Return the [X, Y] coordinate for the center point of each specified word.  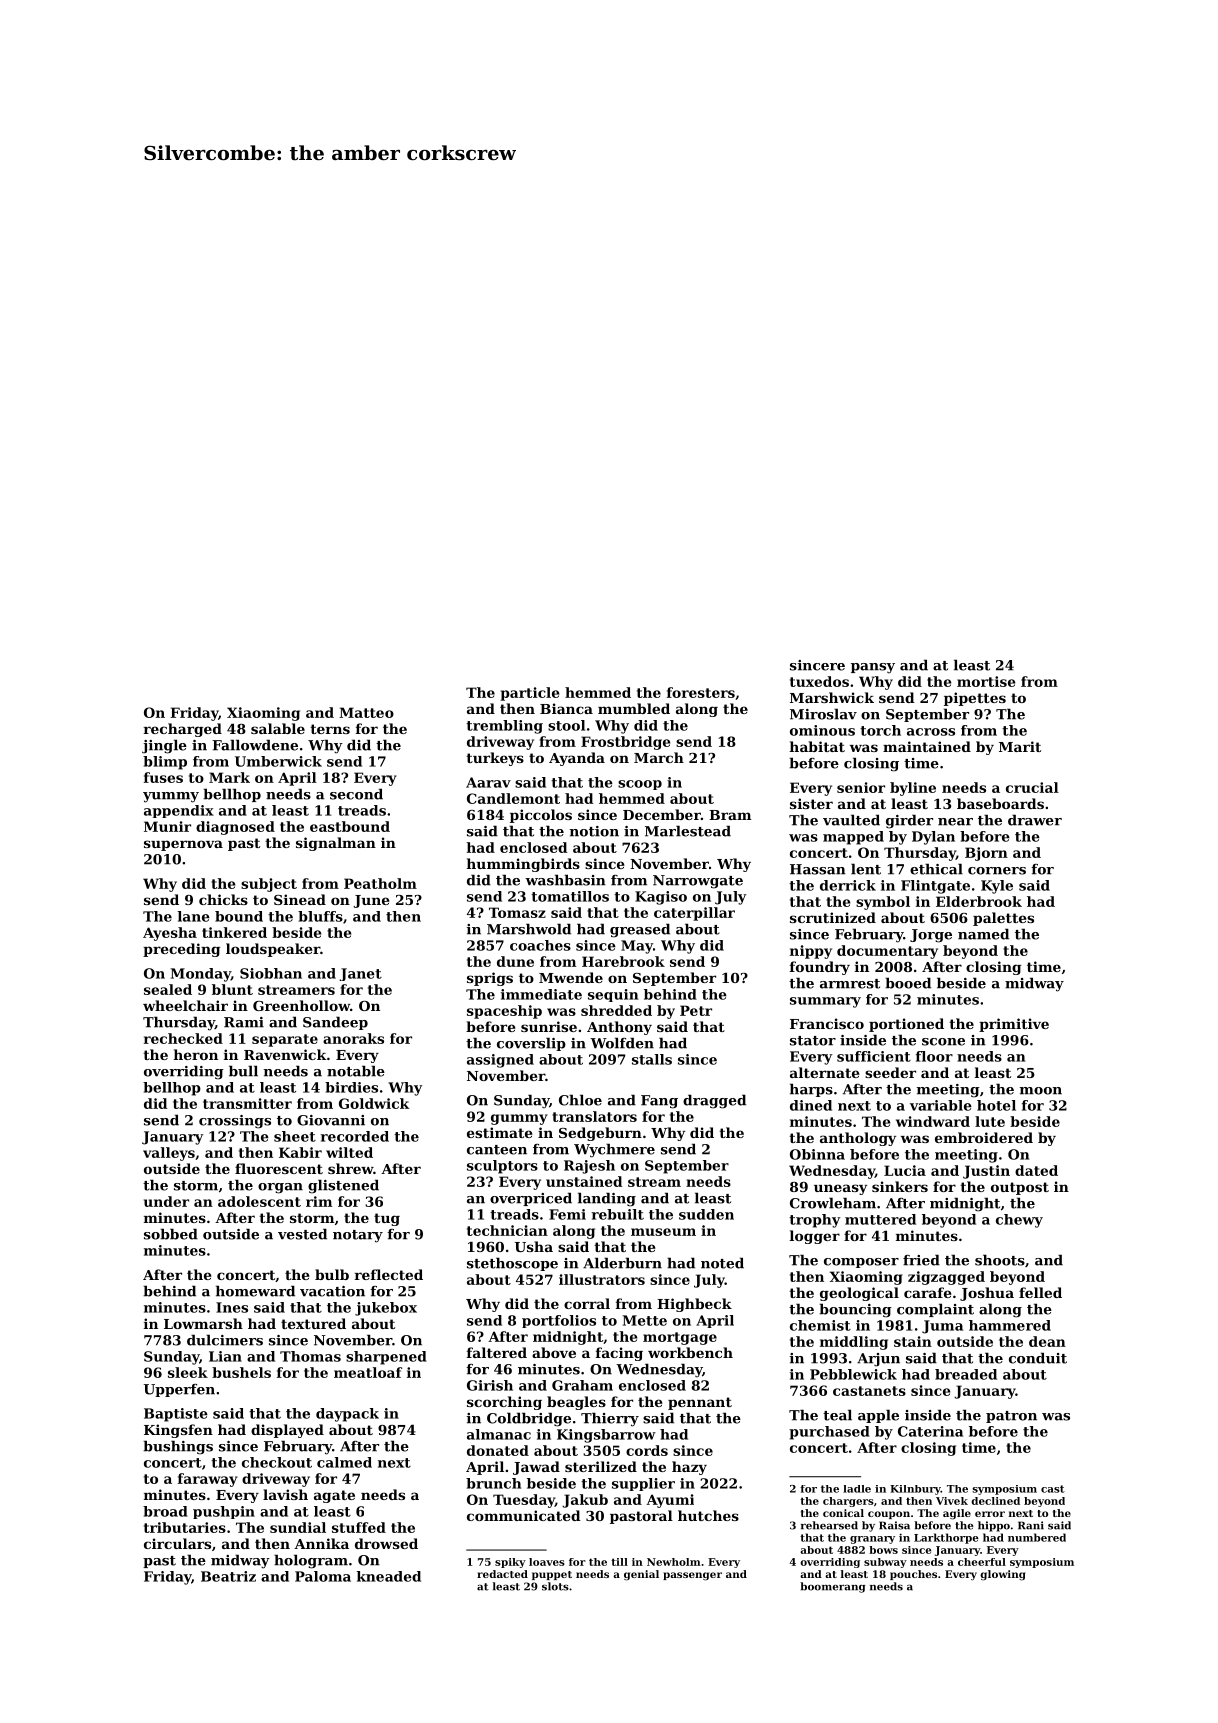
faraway [208, 1480]
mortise [986, 681]
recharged [183, 730]
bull [243, 1071]
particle [529, 694]
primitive [1014, 1025]
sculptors [502, 1167]
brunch [493, 1483]
